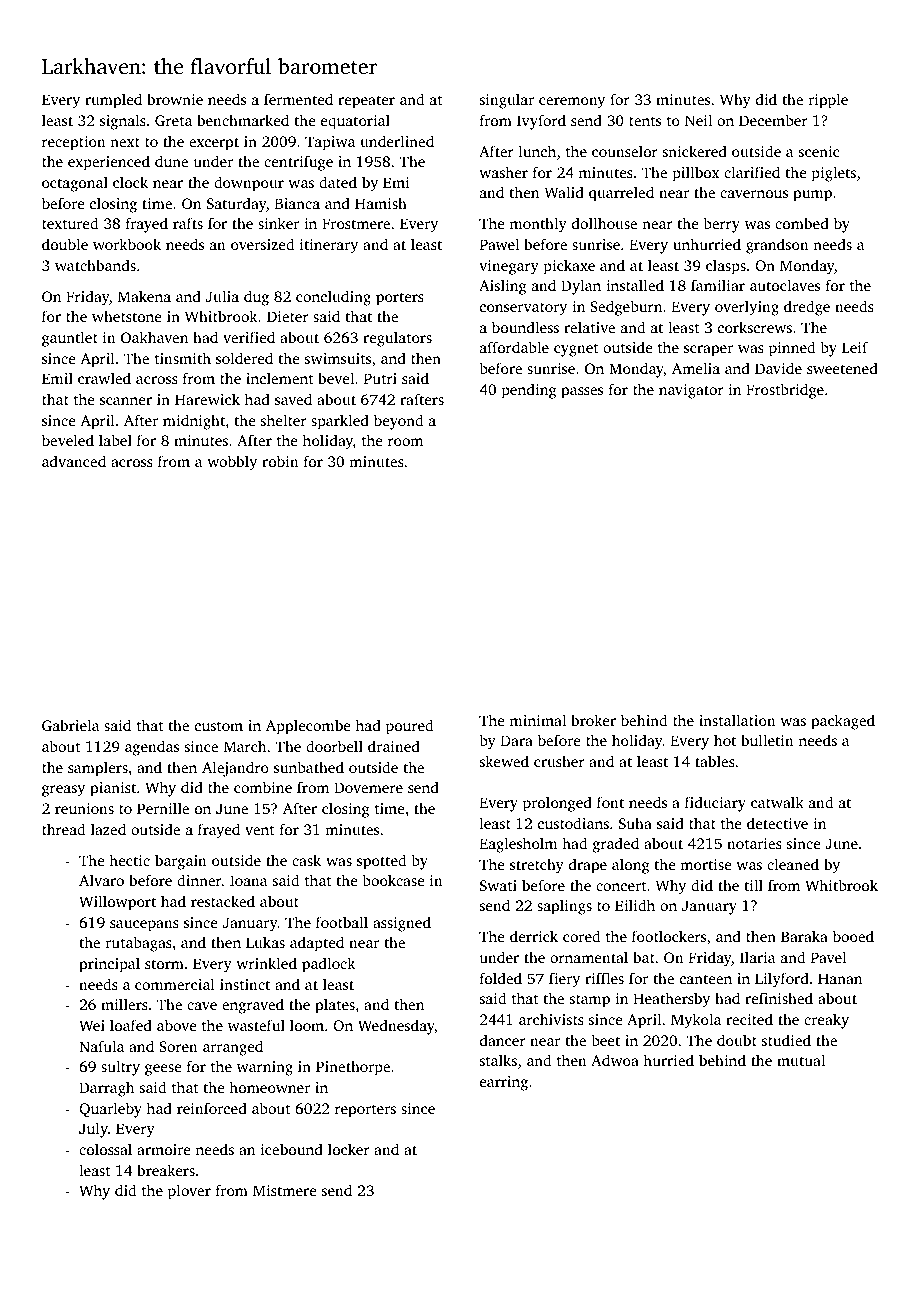 The image size is (924, 1308). I want to click on icebound, so click(291, 1149).
